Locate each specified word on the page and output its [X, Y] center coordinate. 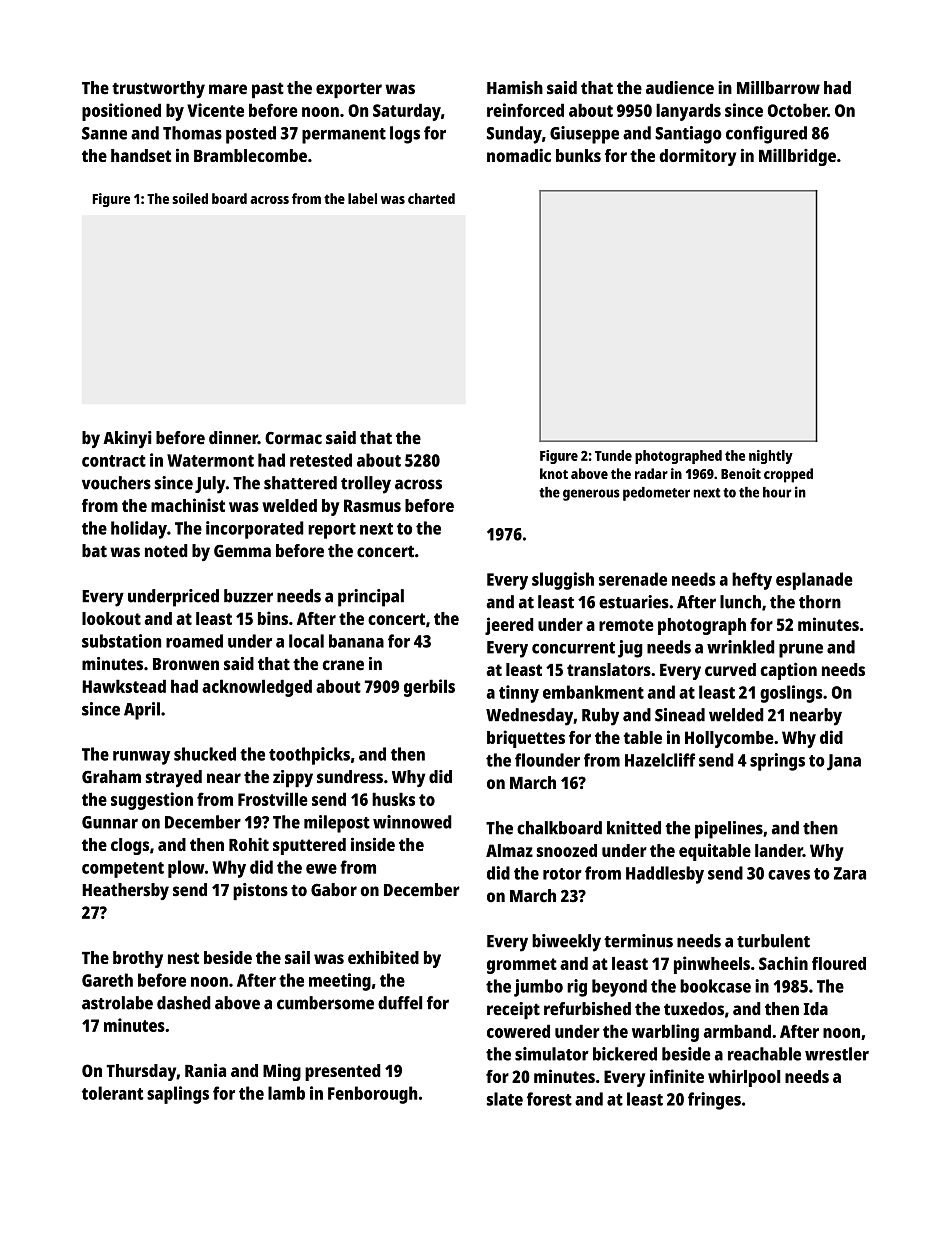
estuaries [634, 602]
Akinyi [127, 439]
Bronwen [186, 664]
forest [549, 1099]
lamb [286, 1093]
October [797, 110]
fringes [714, 1101]
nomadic [519, 155]
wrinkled [741, 647]
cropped [788, 475]
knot [554, 473]
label [362, 198]
